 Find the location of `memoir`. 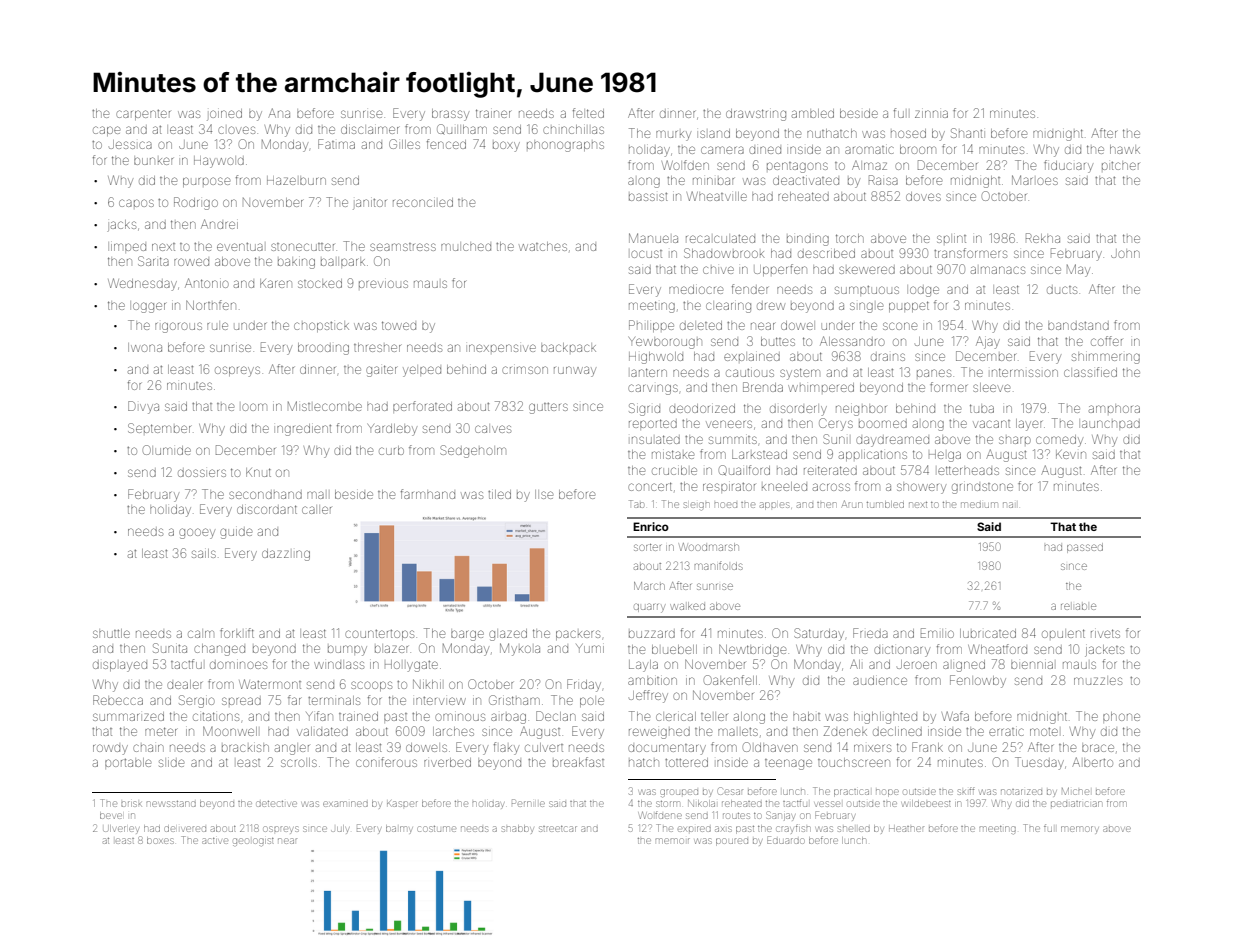

memoir is located at coordinates (672, 841).
